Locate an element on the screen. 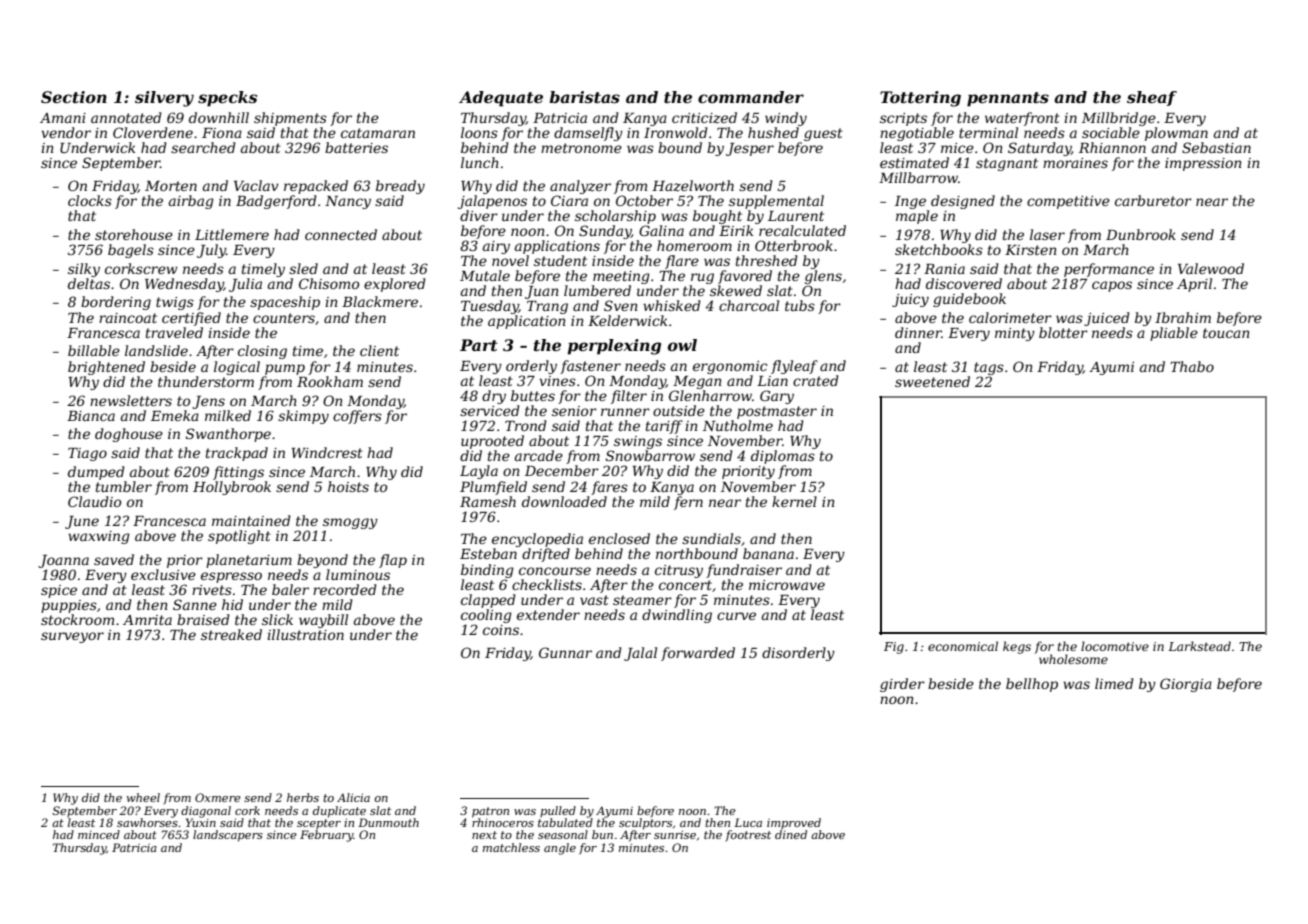 This screenshot has width=1308, height=924. Jalal is located at coordinates (640, 654).
